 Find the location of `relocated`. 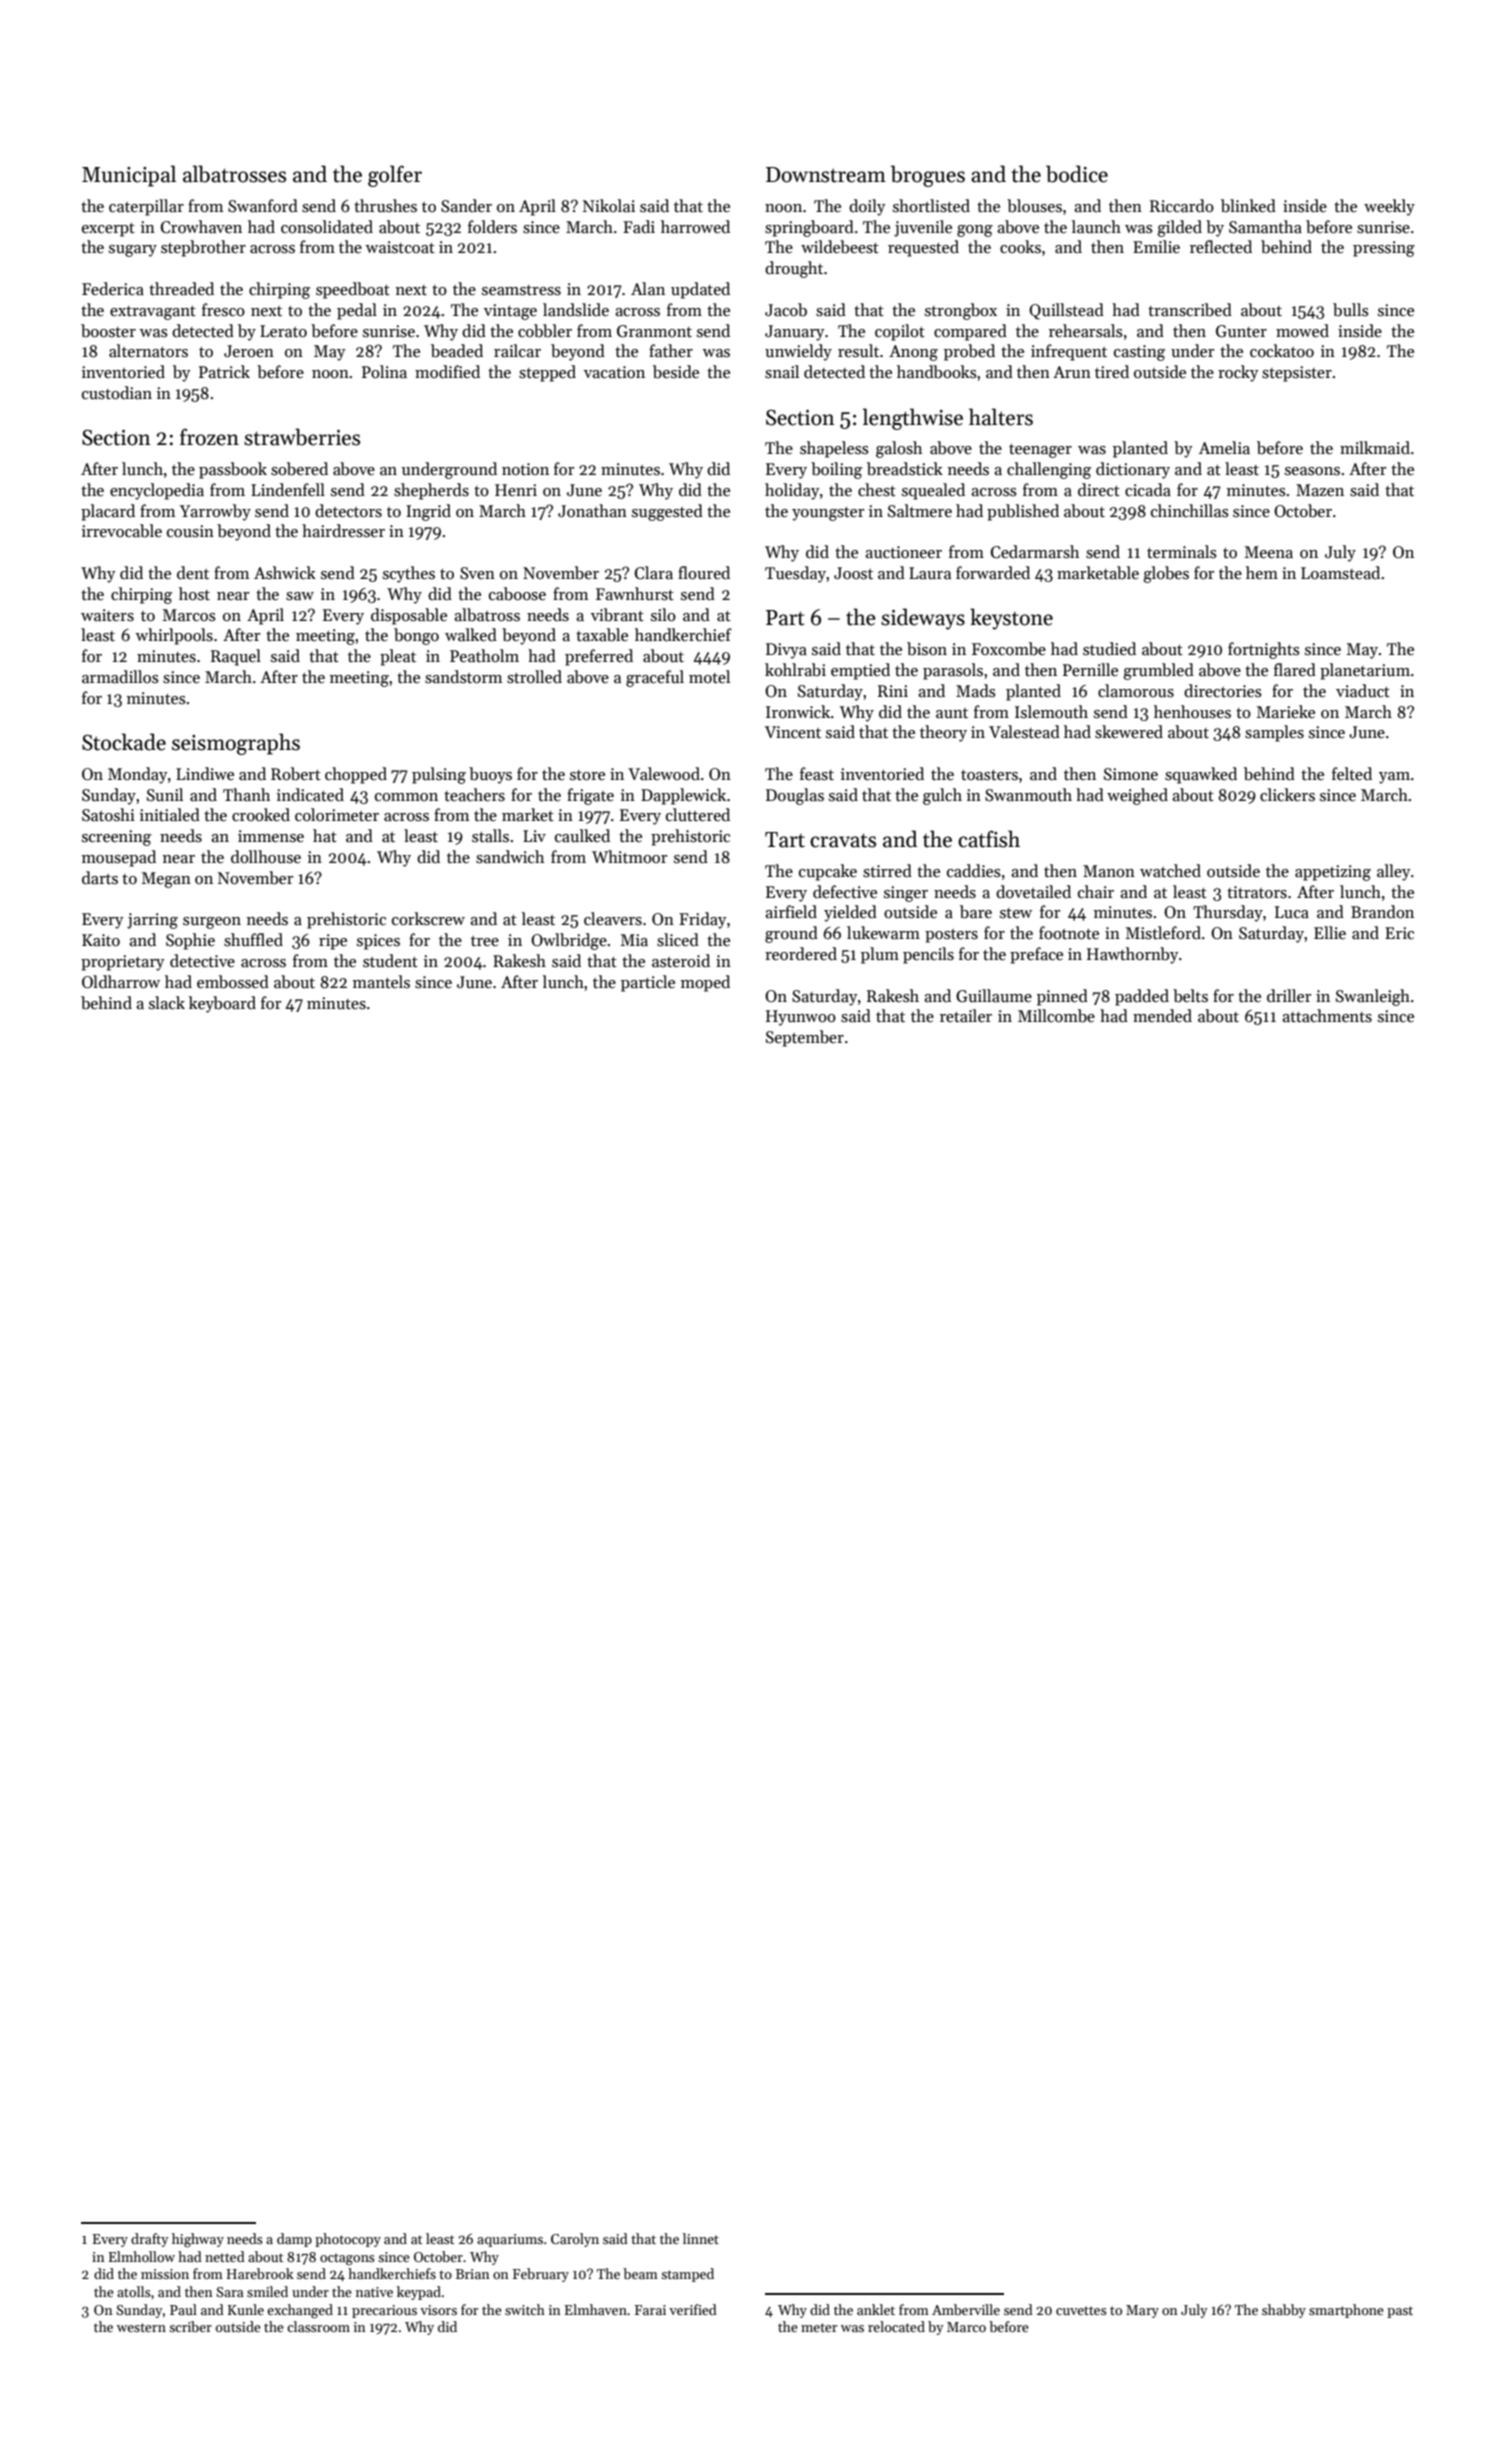

relocated is located at coordinates (896, 2326).
